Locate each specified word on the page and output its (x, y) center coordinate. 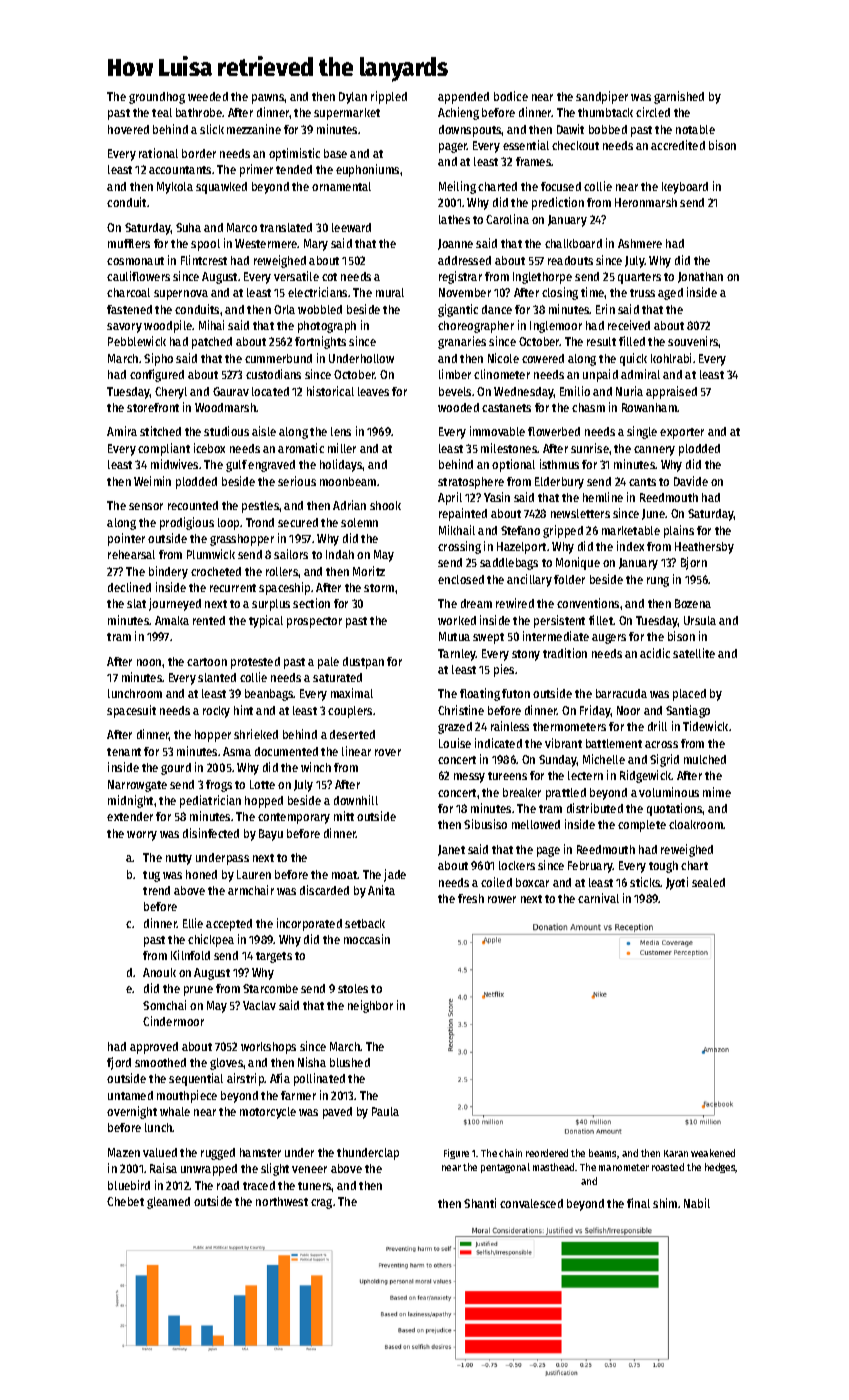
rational (158, 153)
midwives (174, 464)
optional (513, 465)
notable (695, 129)
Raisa (163, 1168)
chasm (588, 407)
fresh (471, 898)
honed (201, 874)
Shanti (480, 1203)
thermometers (569, 726)
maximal (352, 693)
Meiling (457, 187)
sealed (708, 882)
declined (129, 587)
